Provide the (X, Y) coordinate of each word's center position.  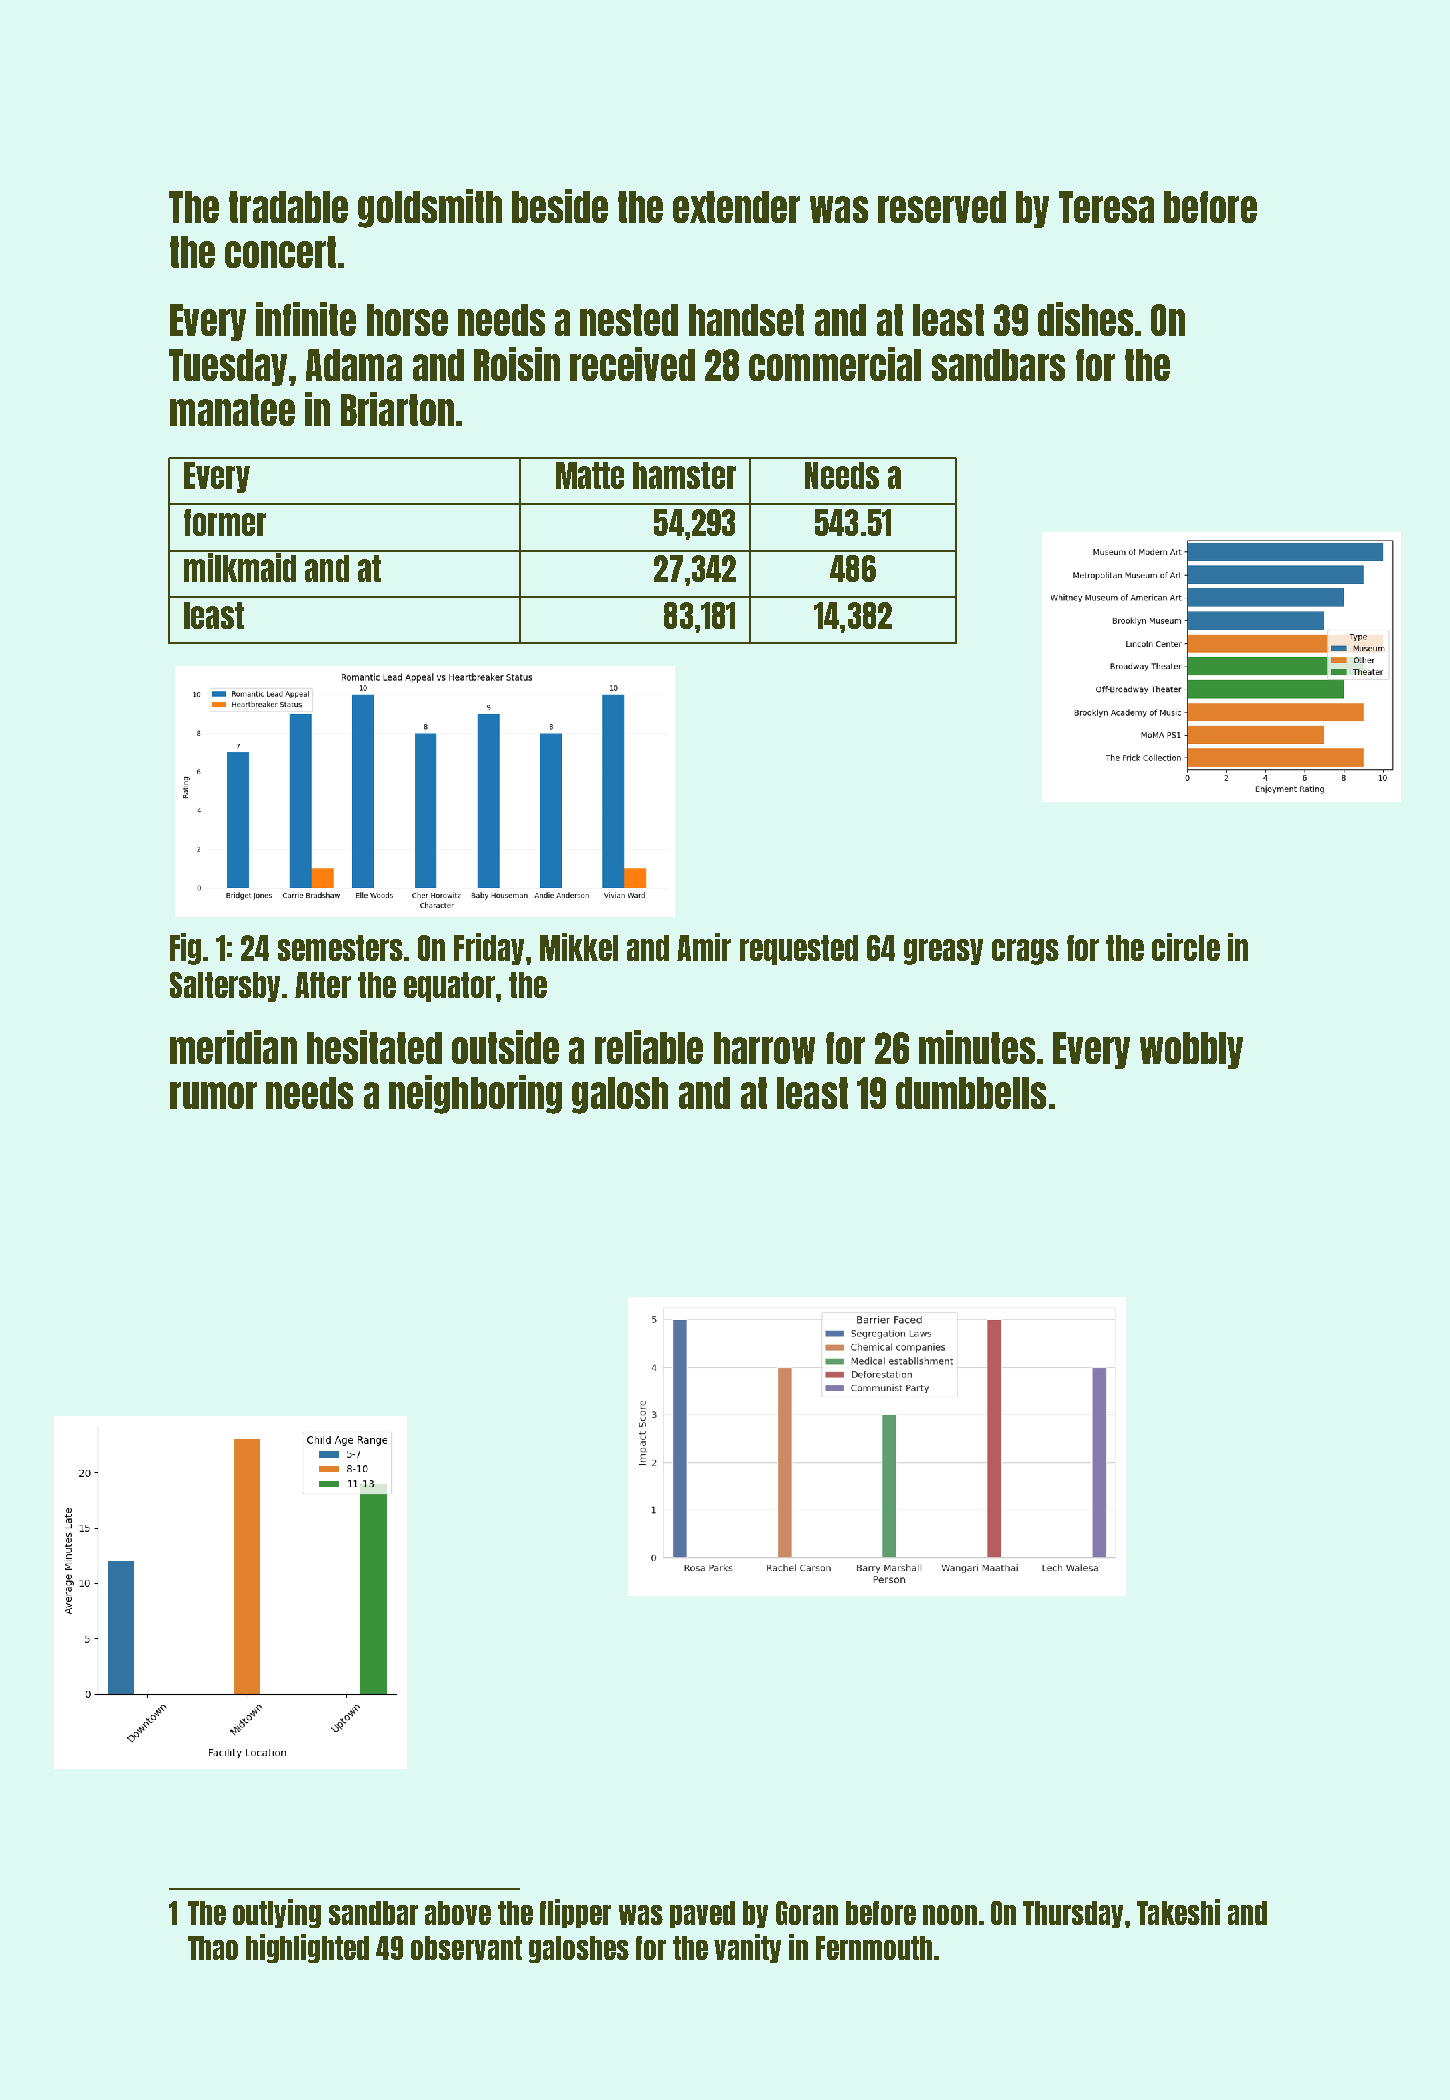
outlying (277, 1913)
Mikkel (579, 947)
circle (1186, 947)
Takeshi (1178, 1912)
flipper (575, 1913)
